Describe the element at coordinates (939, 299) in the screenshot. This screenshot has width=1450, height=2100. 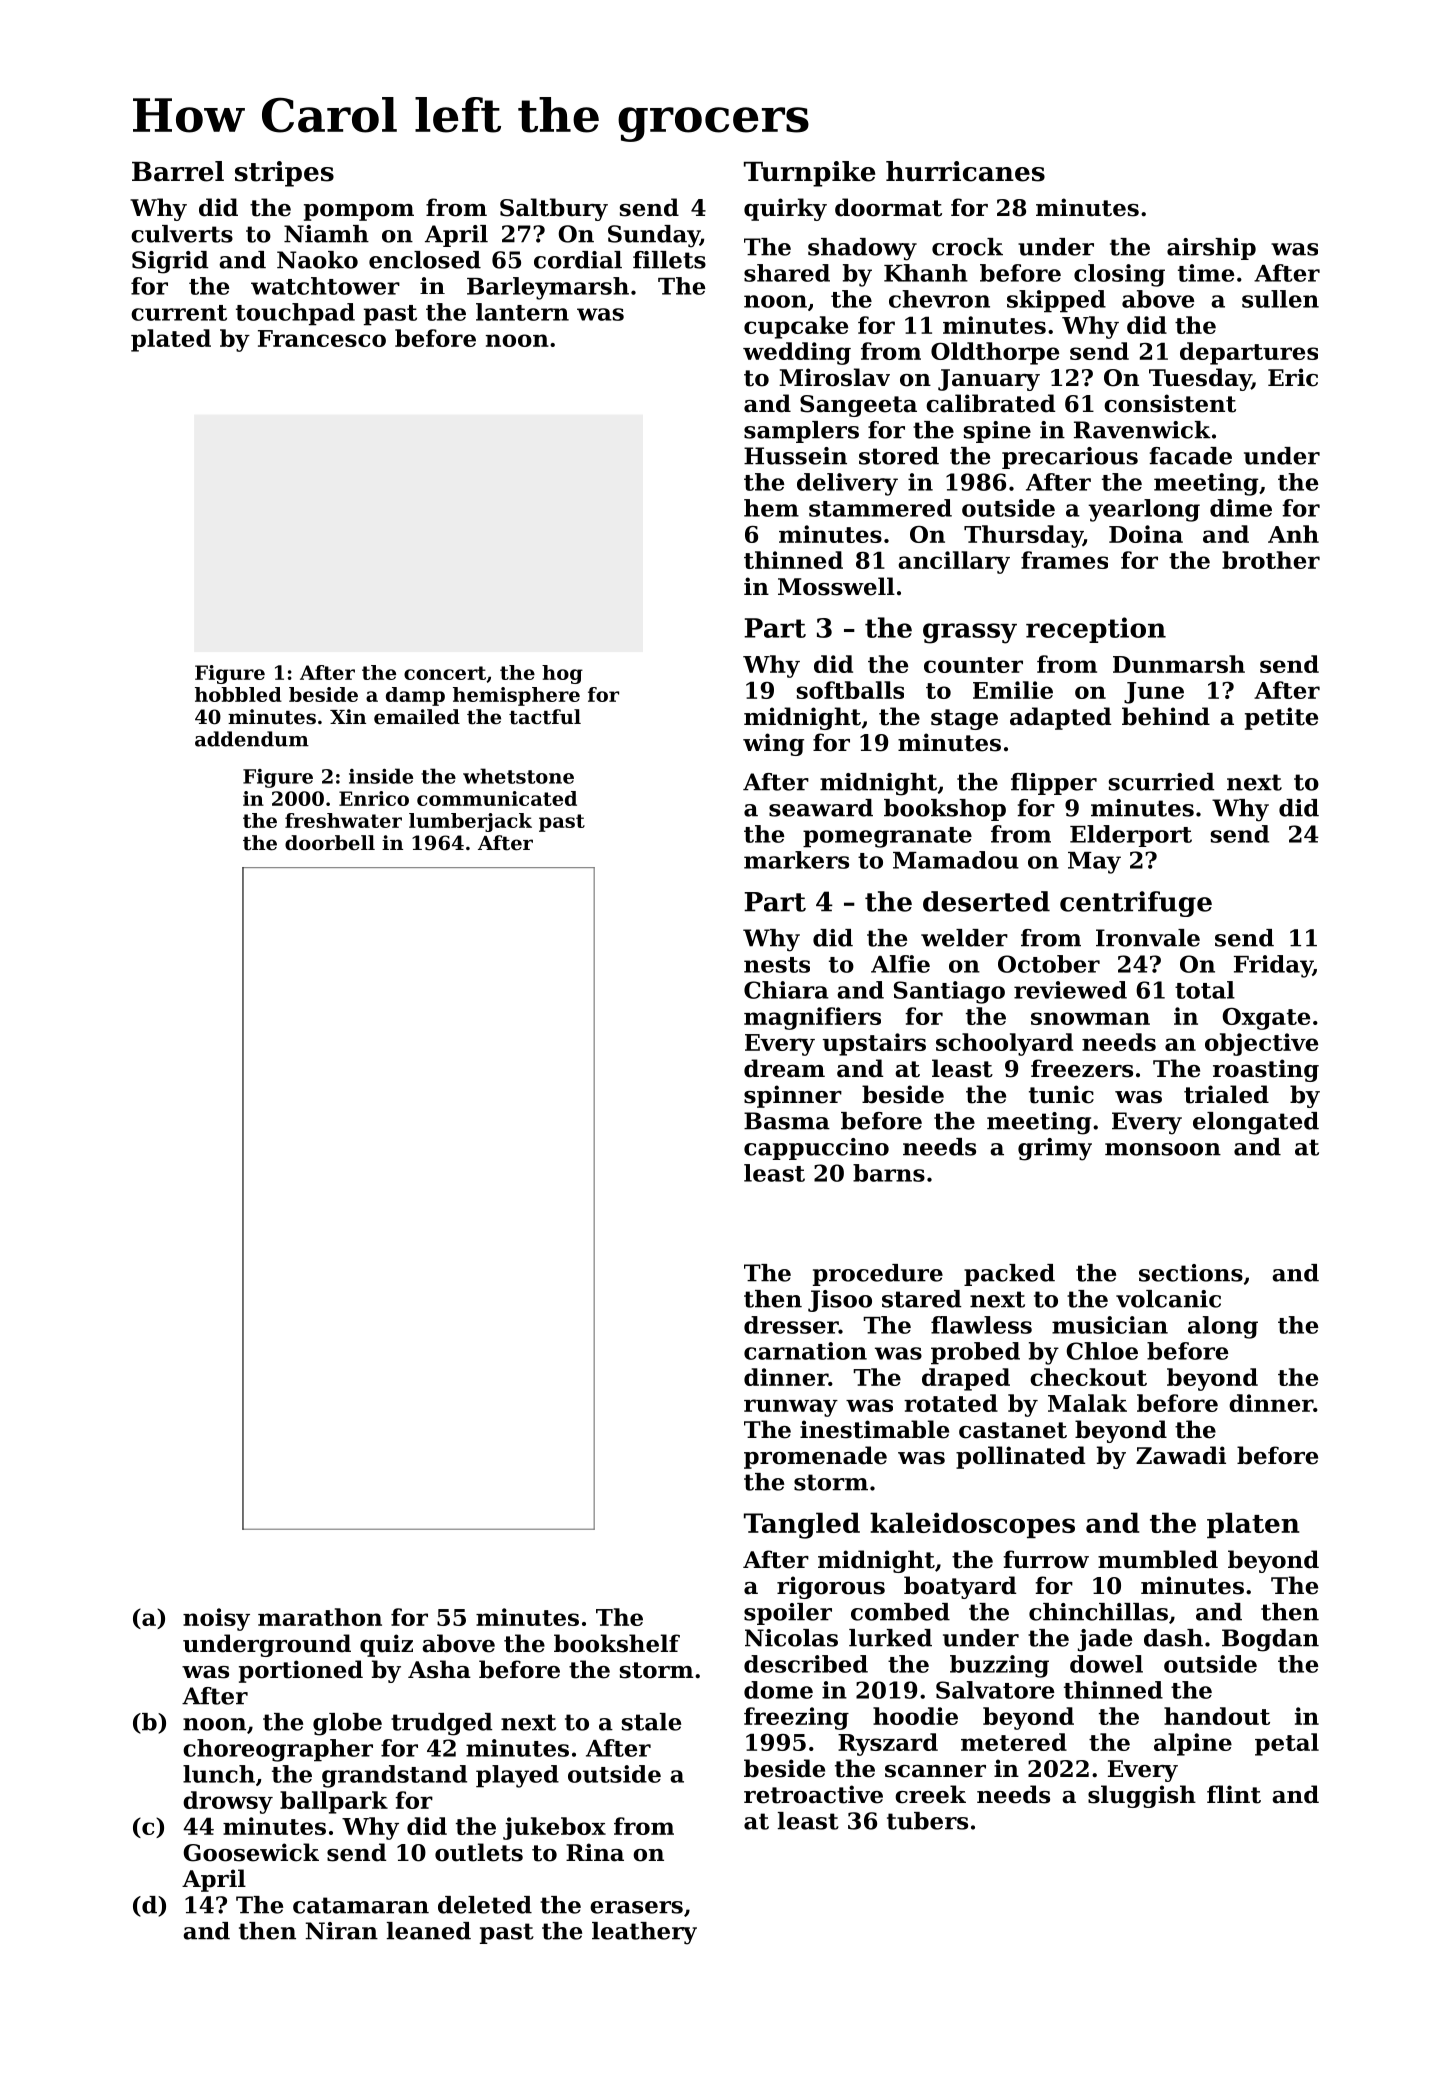
I see `chevron` at that location.
